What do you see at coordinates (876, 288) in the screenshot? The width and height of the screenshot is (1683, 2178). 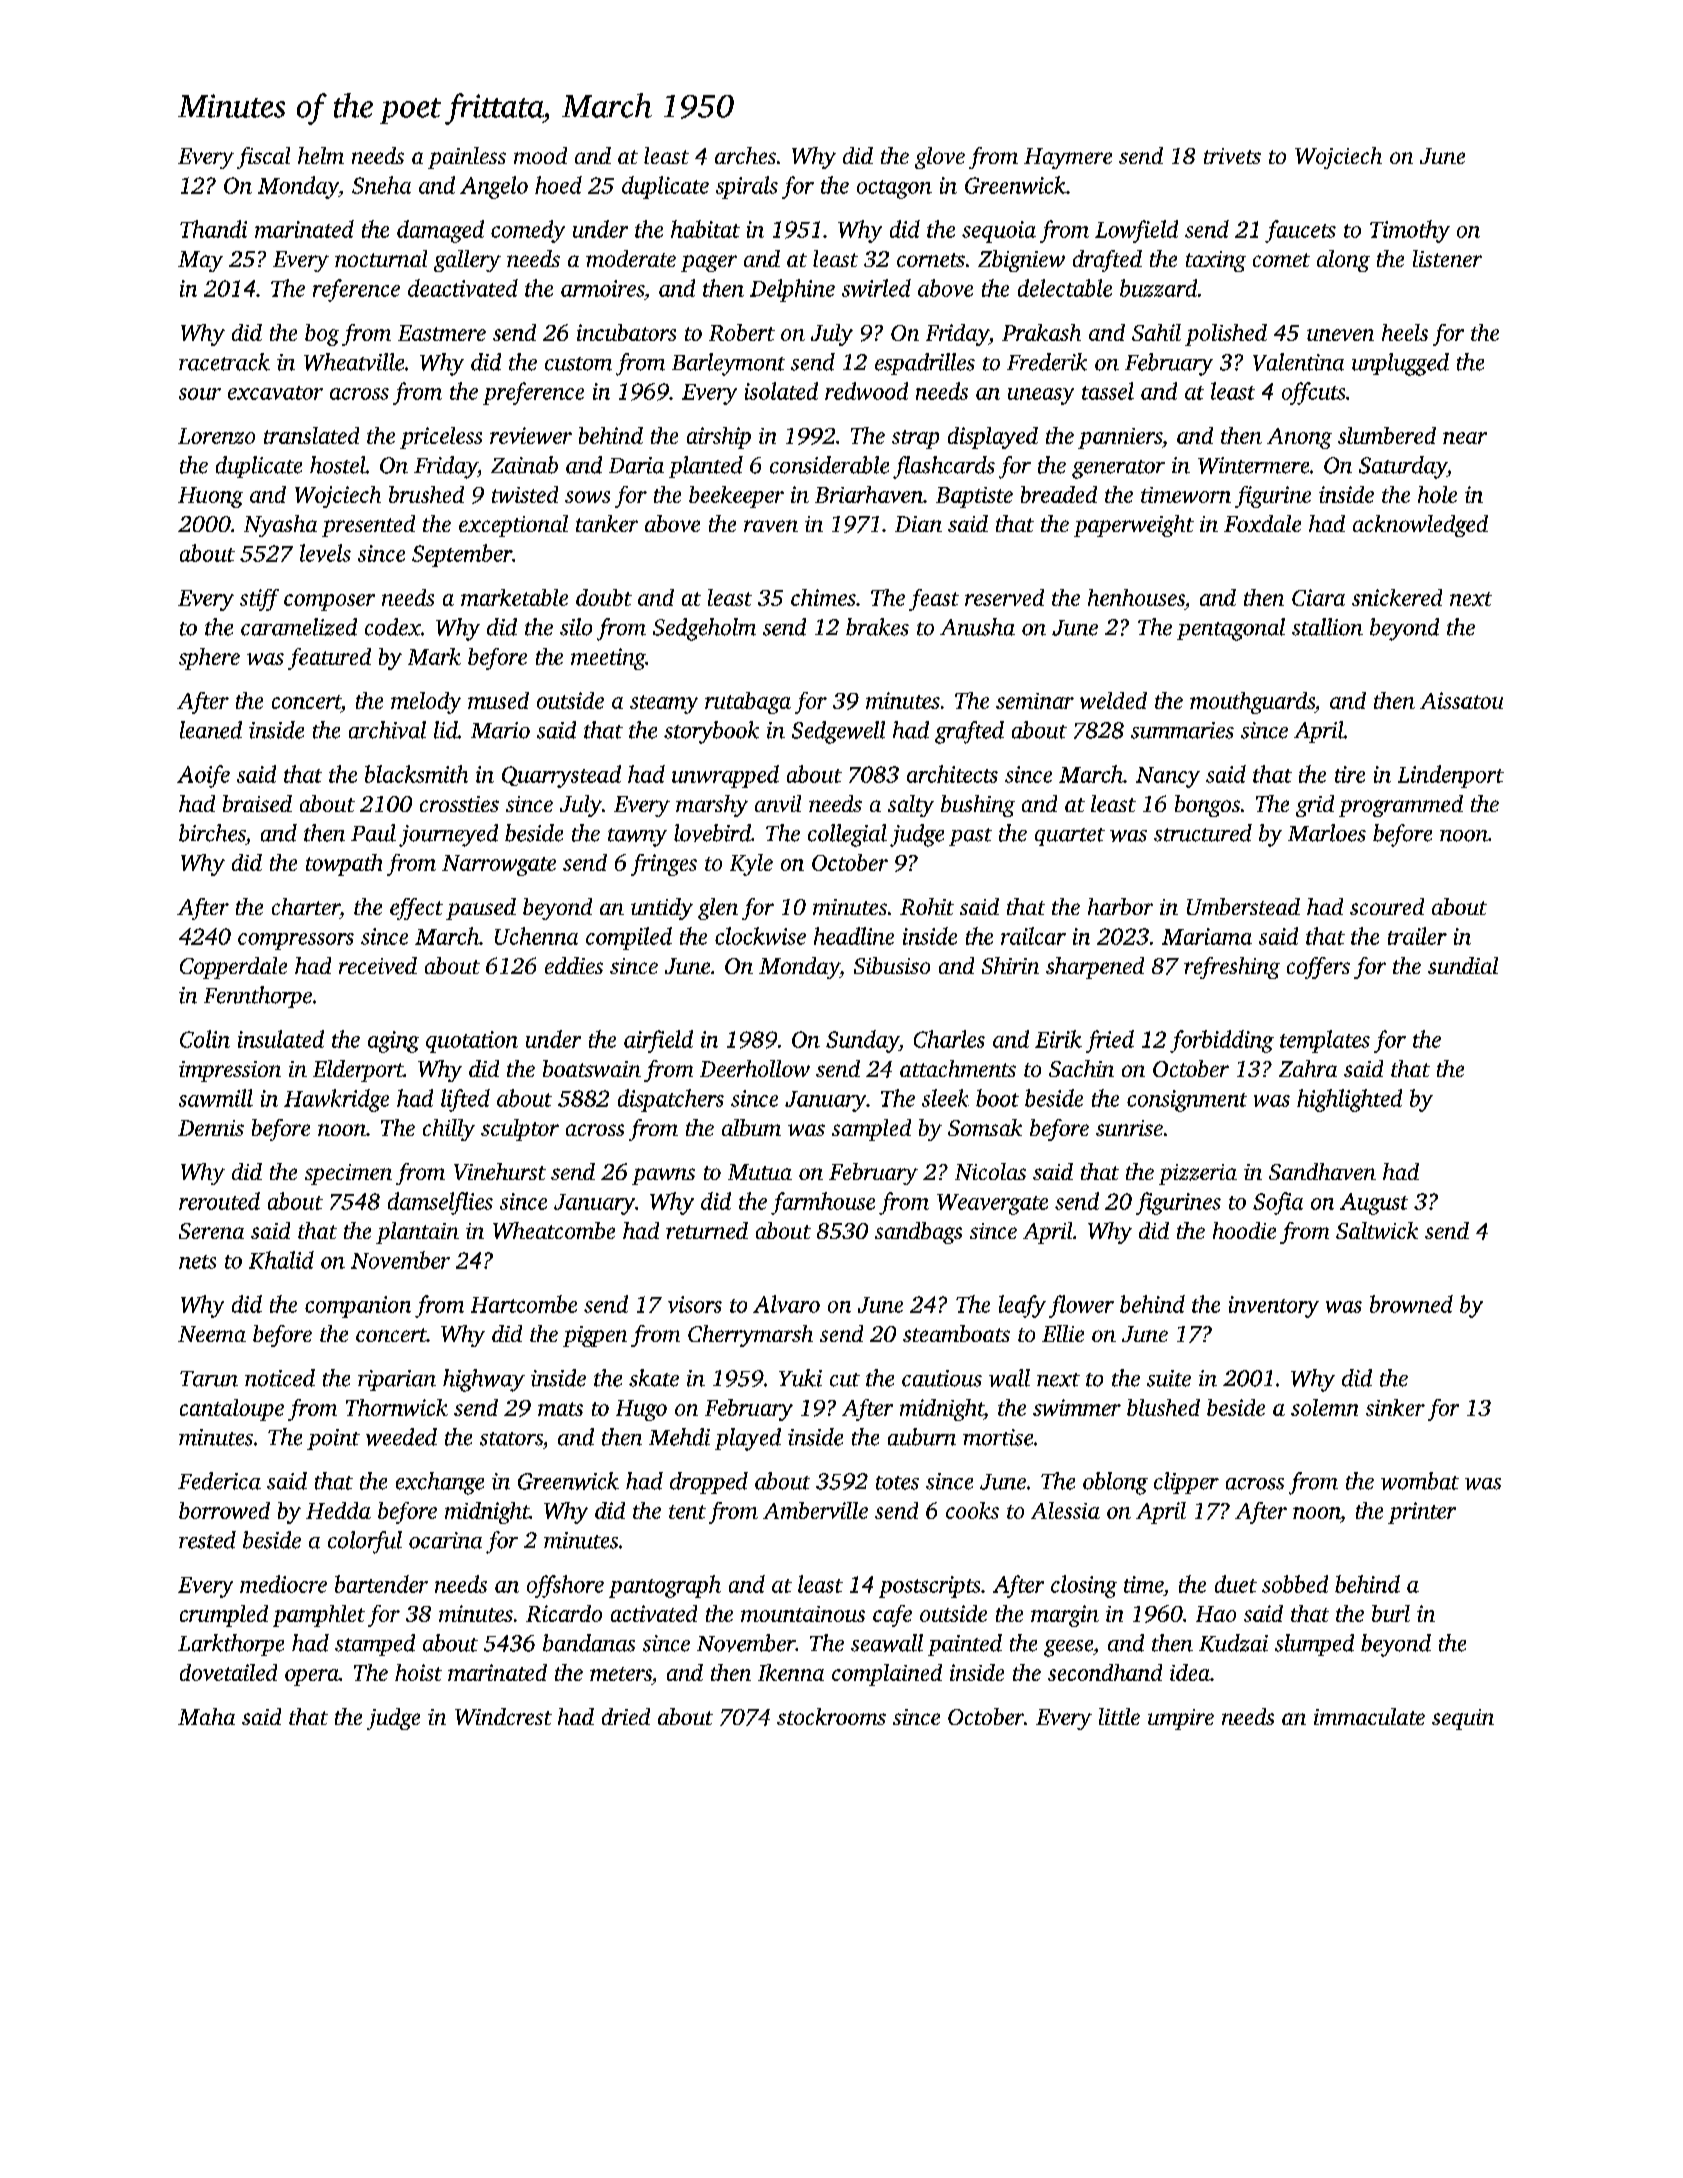 I see `swirled` at bounding box center [876, 288].
